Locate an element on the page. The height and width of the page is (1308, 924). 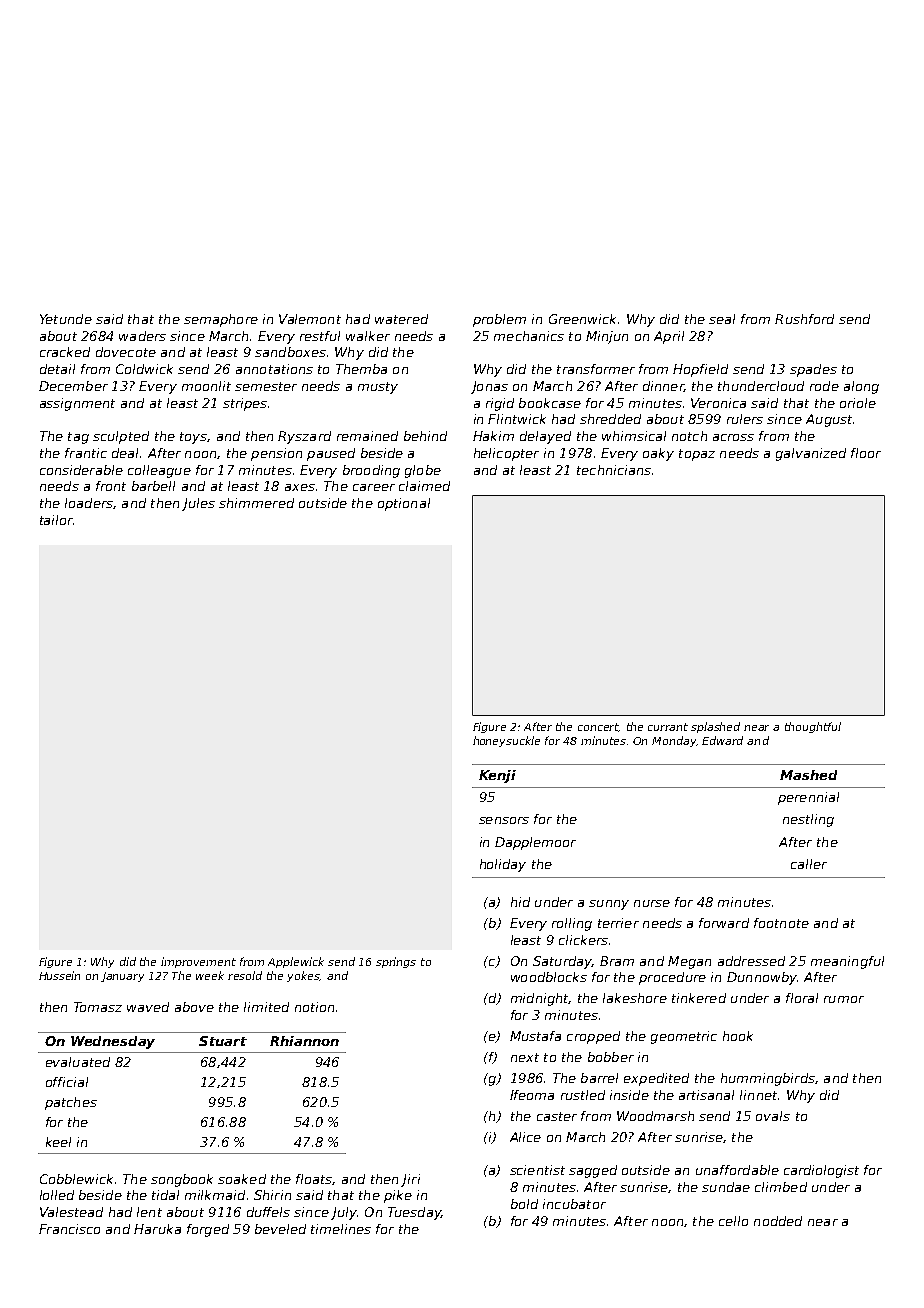
meaningful is located at coordinates (847, 962).
